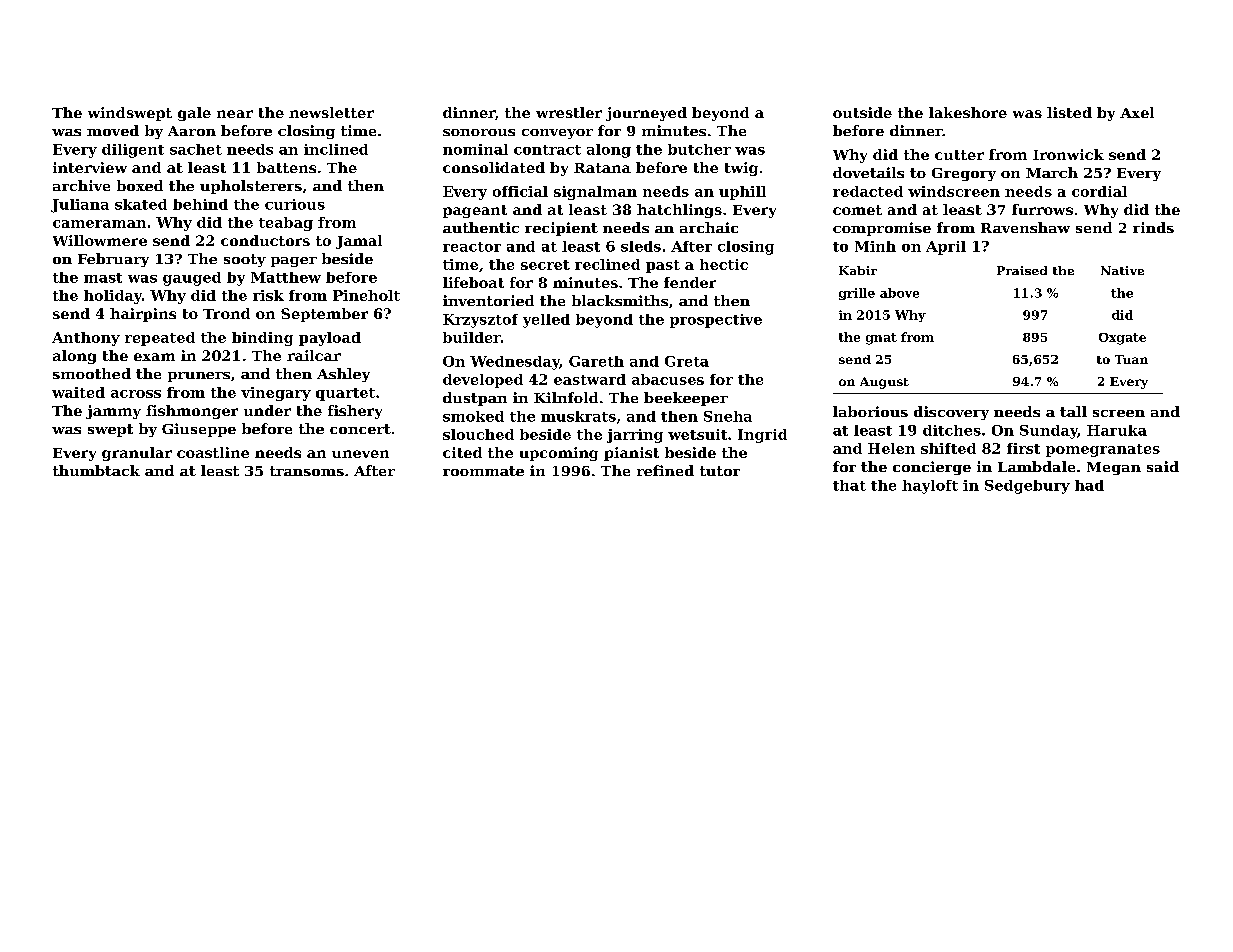 This screenshot has height=952, width=1233. Describe the element at coordinates (1069, 112) in the screenshot. I see `listed` at that location.
